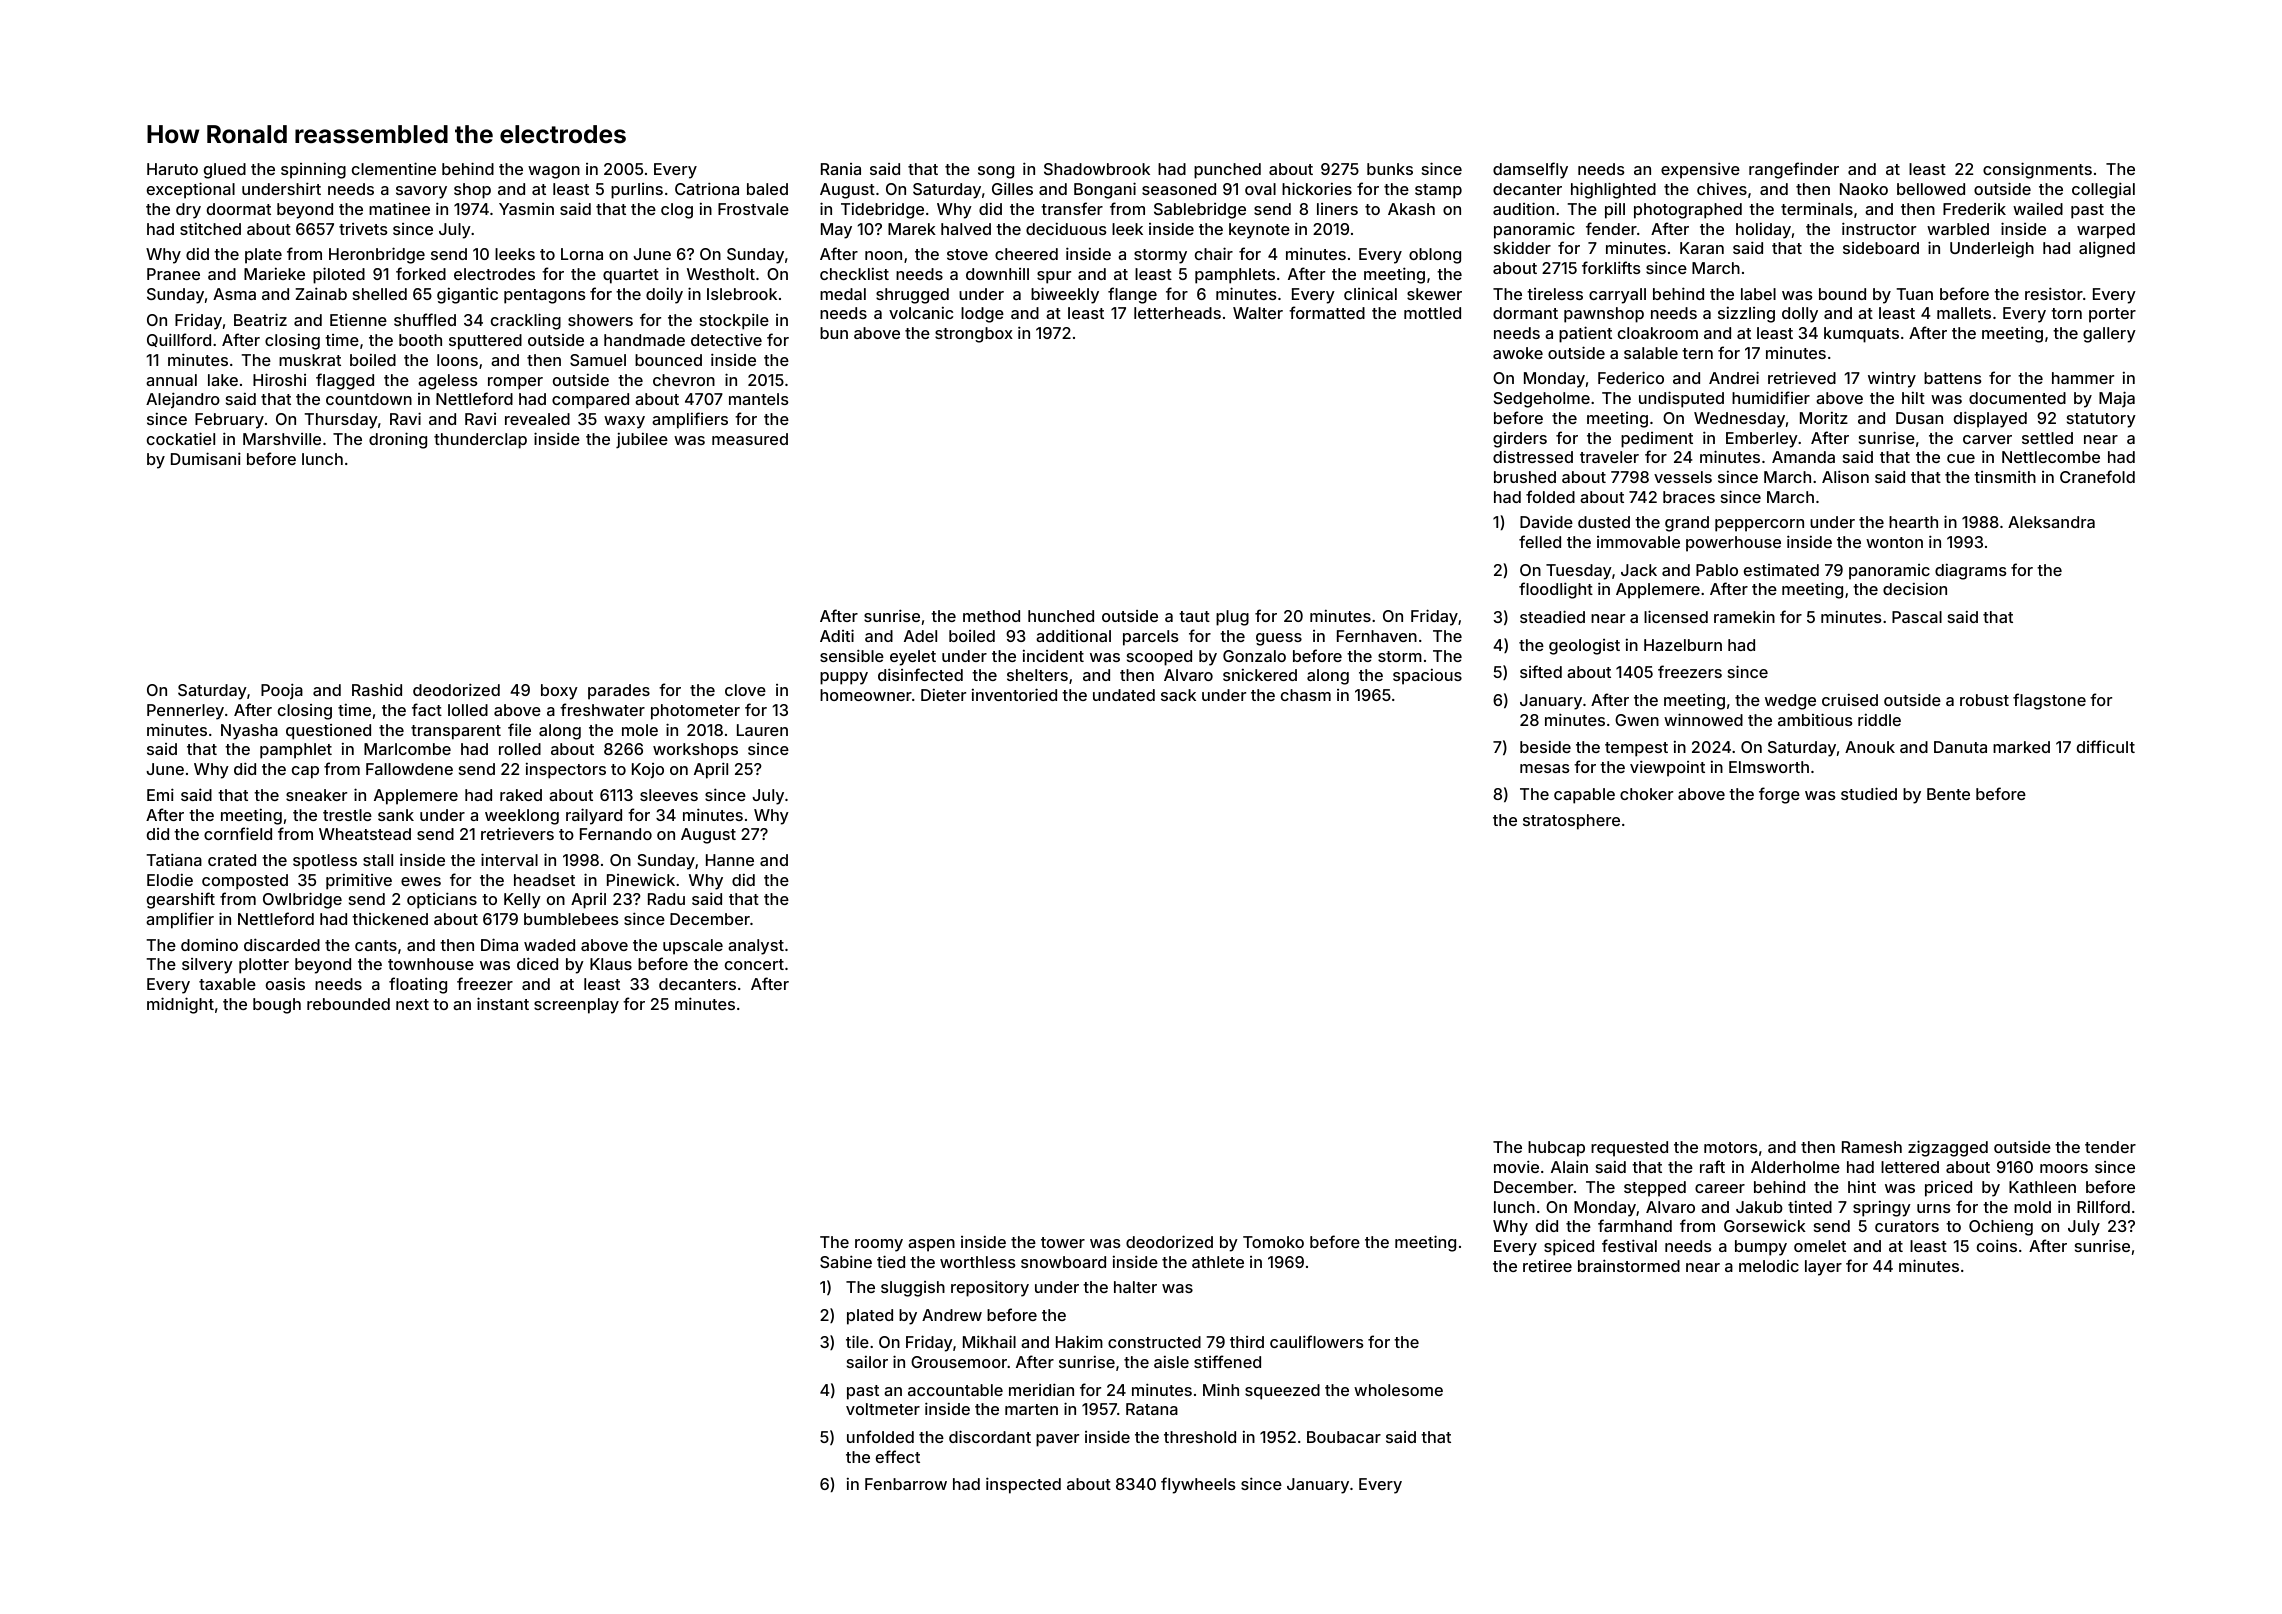 This image has height=1614, width=2282. What do you see at coordinates (1731, 1147) in the image?
I see `motors` at bounding box center [1731, 1147].
